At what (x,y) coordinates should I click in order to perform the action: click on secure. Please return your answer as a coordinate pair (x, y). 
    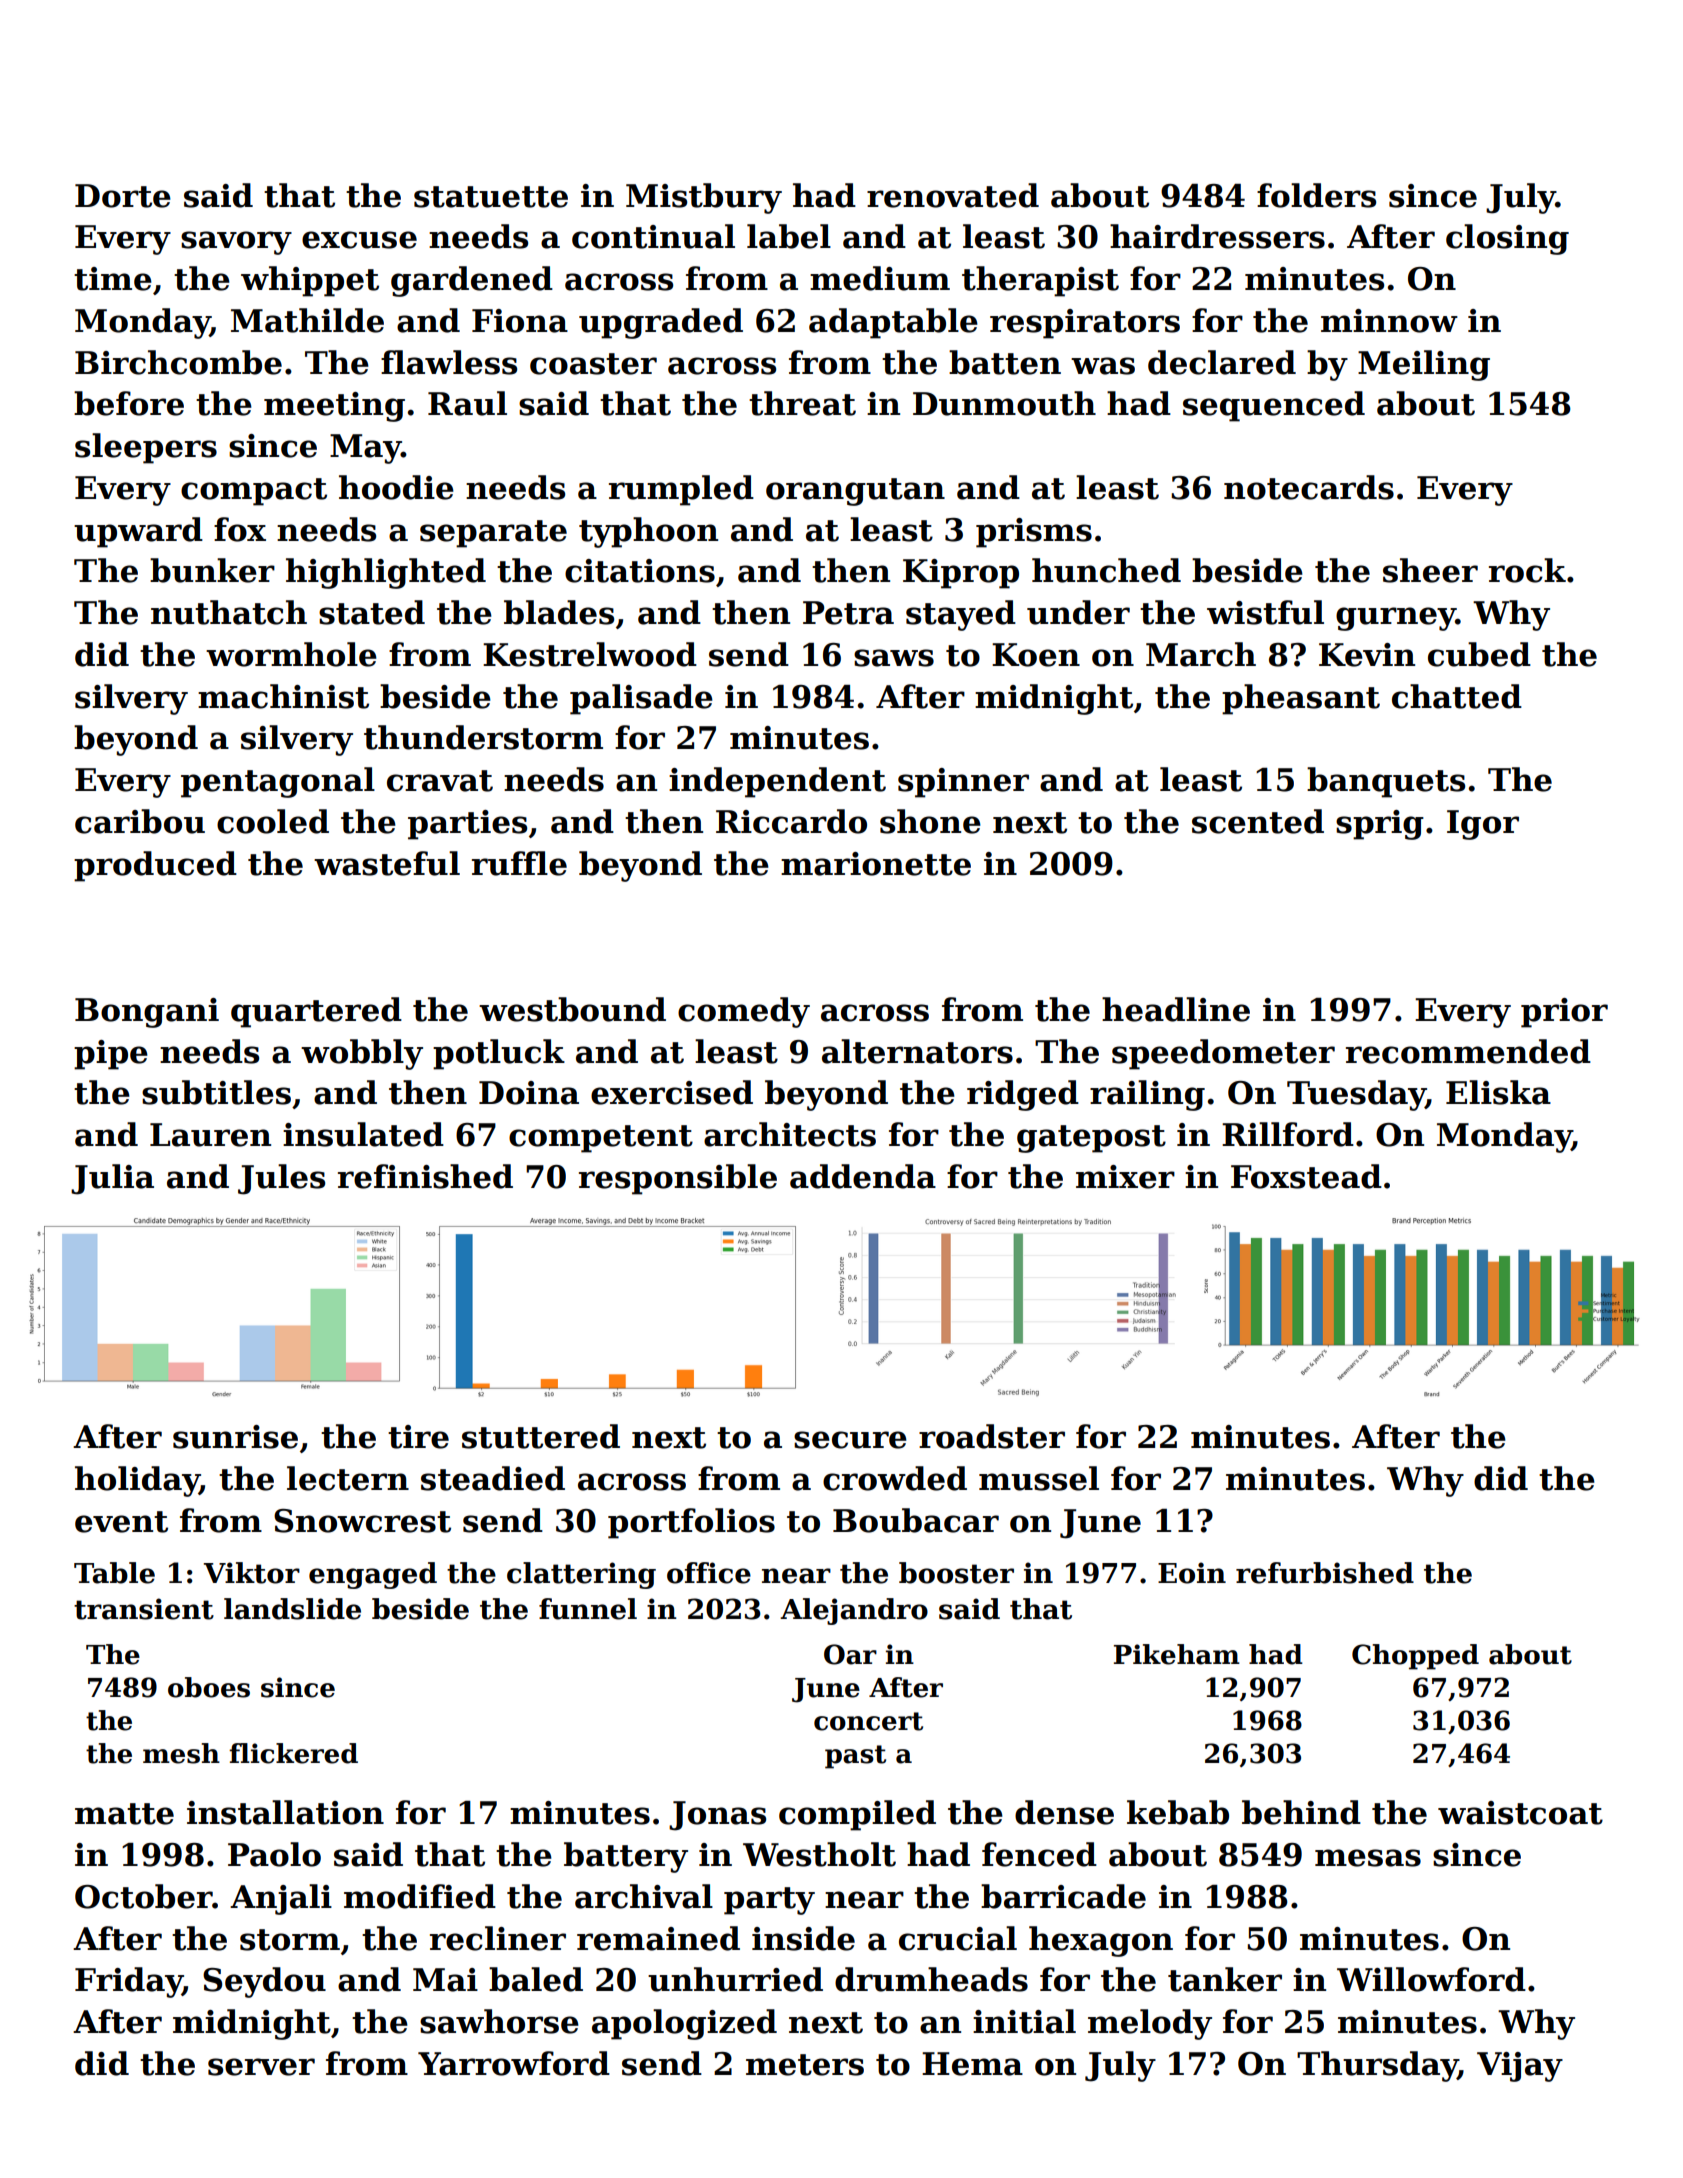
    Looking at the image, I should click on (850, 1440).
